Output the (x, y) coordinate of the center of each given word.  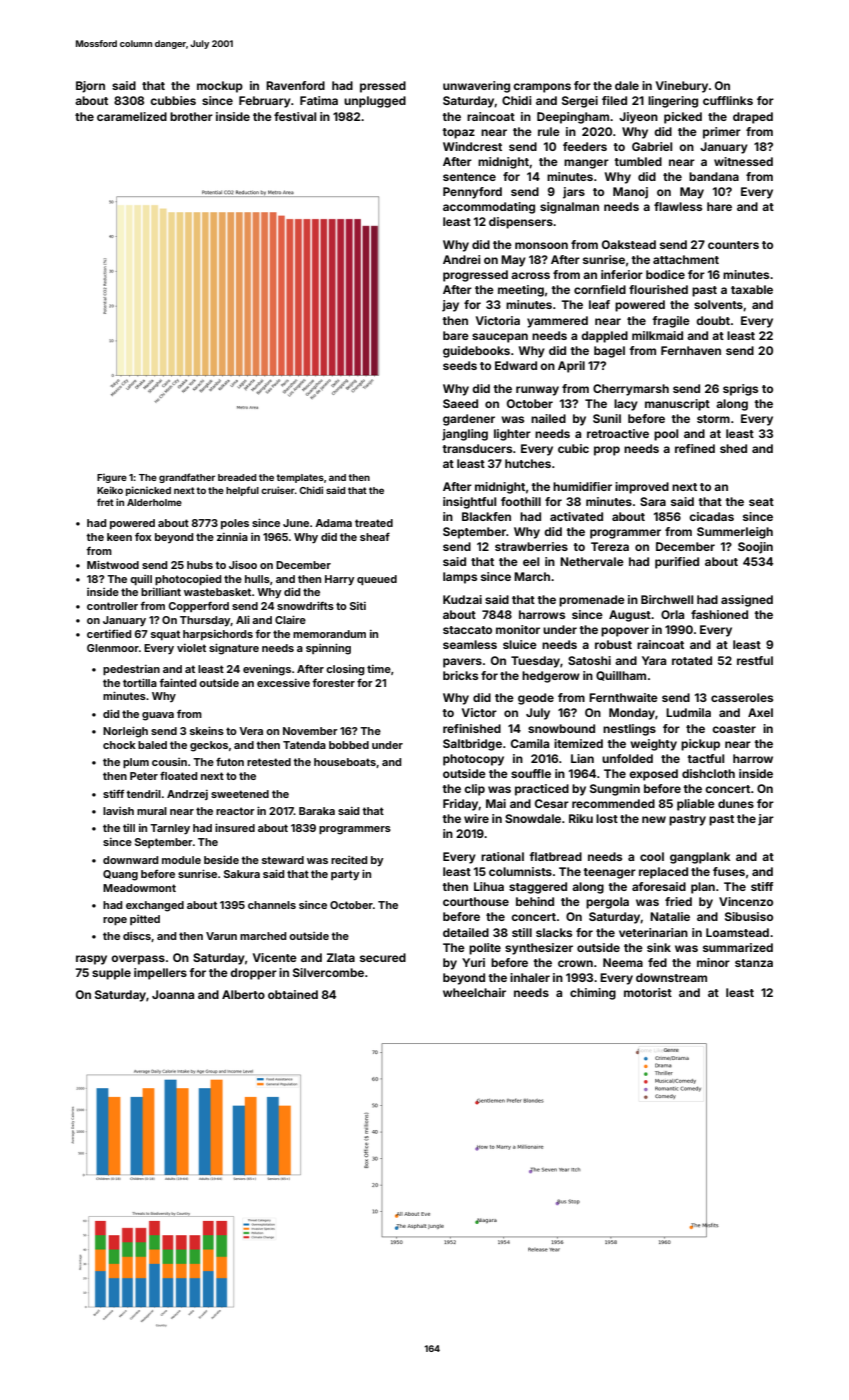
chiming (593, 994)
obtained (293, 994)
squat (165, 635)
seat (761, 502)
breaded (237, 477)
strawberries (531, 546)
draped (753, 118)
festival (295, 116)
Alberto (243, 994)
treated (374, 523)
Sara (653, 501)
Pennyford (472, 193)
